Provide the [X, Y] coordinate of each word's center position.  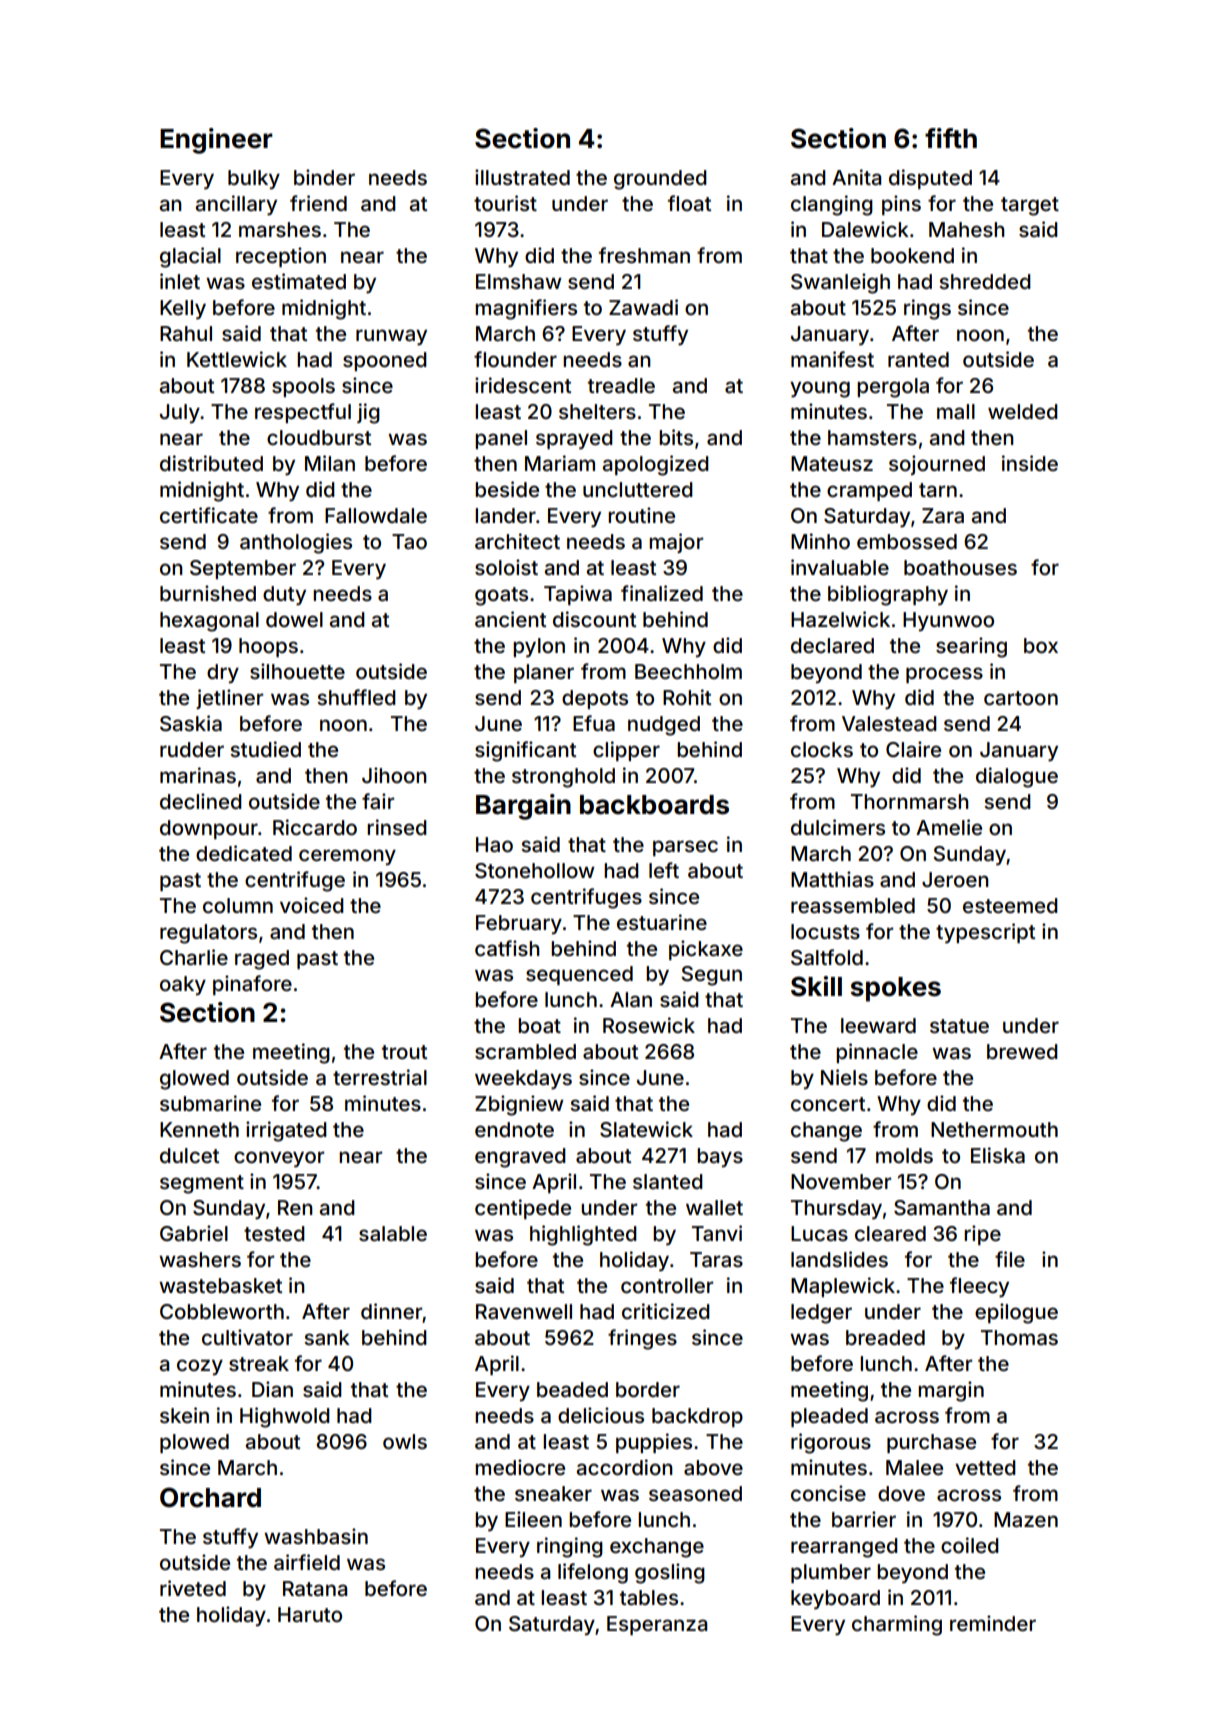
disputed [930, 179]
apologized [656, 465]
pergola [893, 388]
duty [284, 596]
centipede [523, 1209]
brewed [1022, 1051]
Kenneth [199, 1129]
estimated [299, 281]
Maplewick [843, 1287]
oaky [183, 985]
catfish [507, 948]
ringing [570, 1547]
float [689, 203]
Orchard [210, 1497]
